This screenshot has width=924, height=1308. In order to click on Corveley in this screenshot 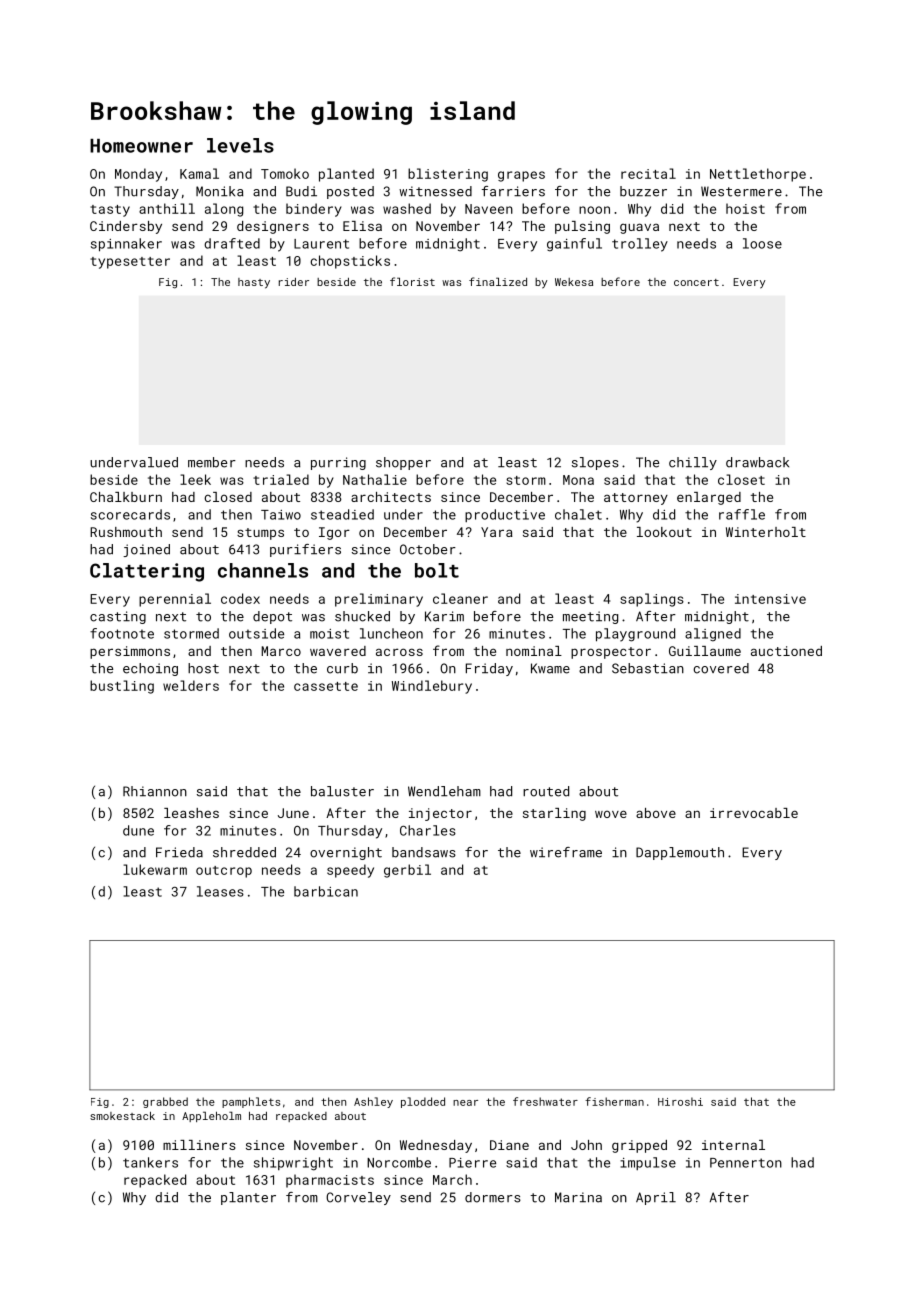, I will do `click(358, 1198)`.
